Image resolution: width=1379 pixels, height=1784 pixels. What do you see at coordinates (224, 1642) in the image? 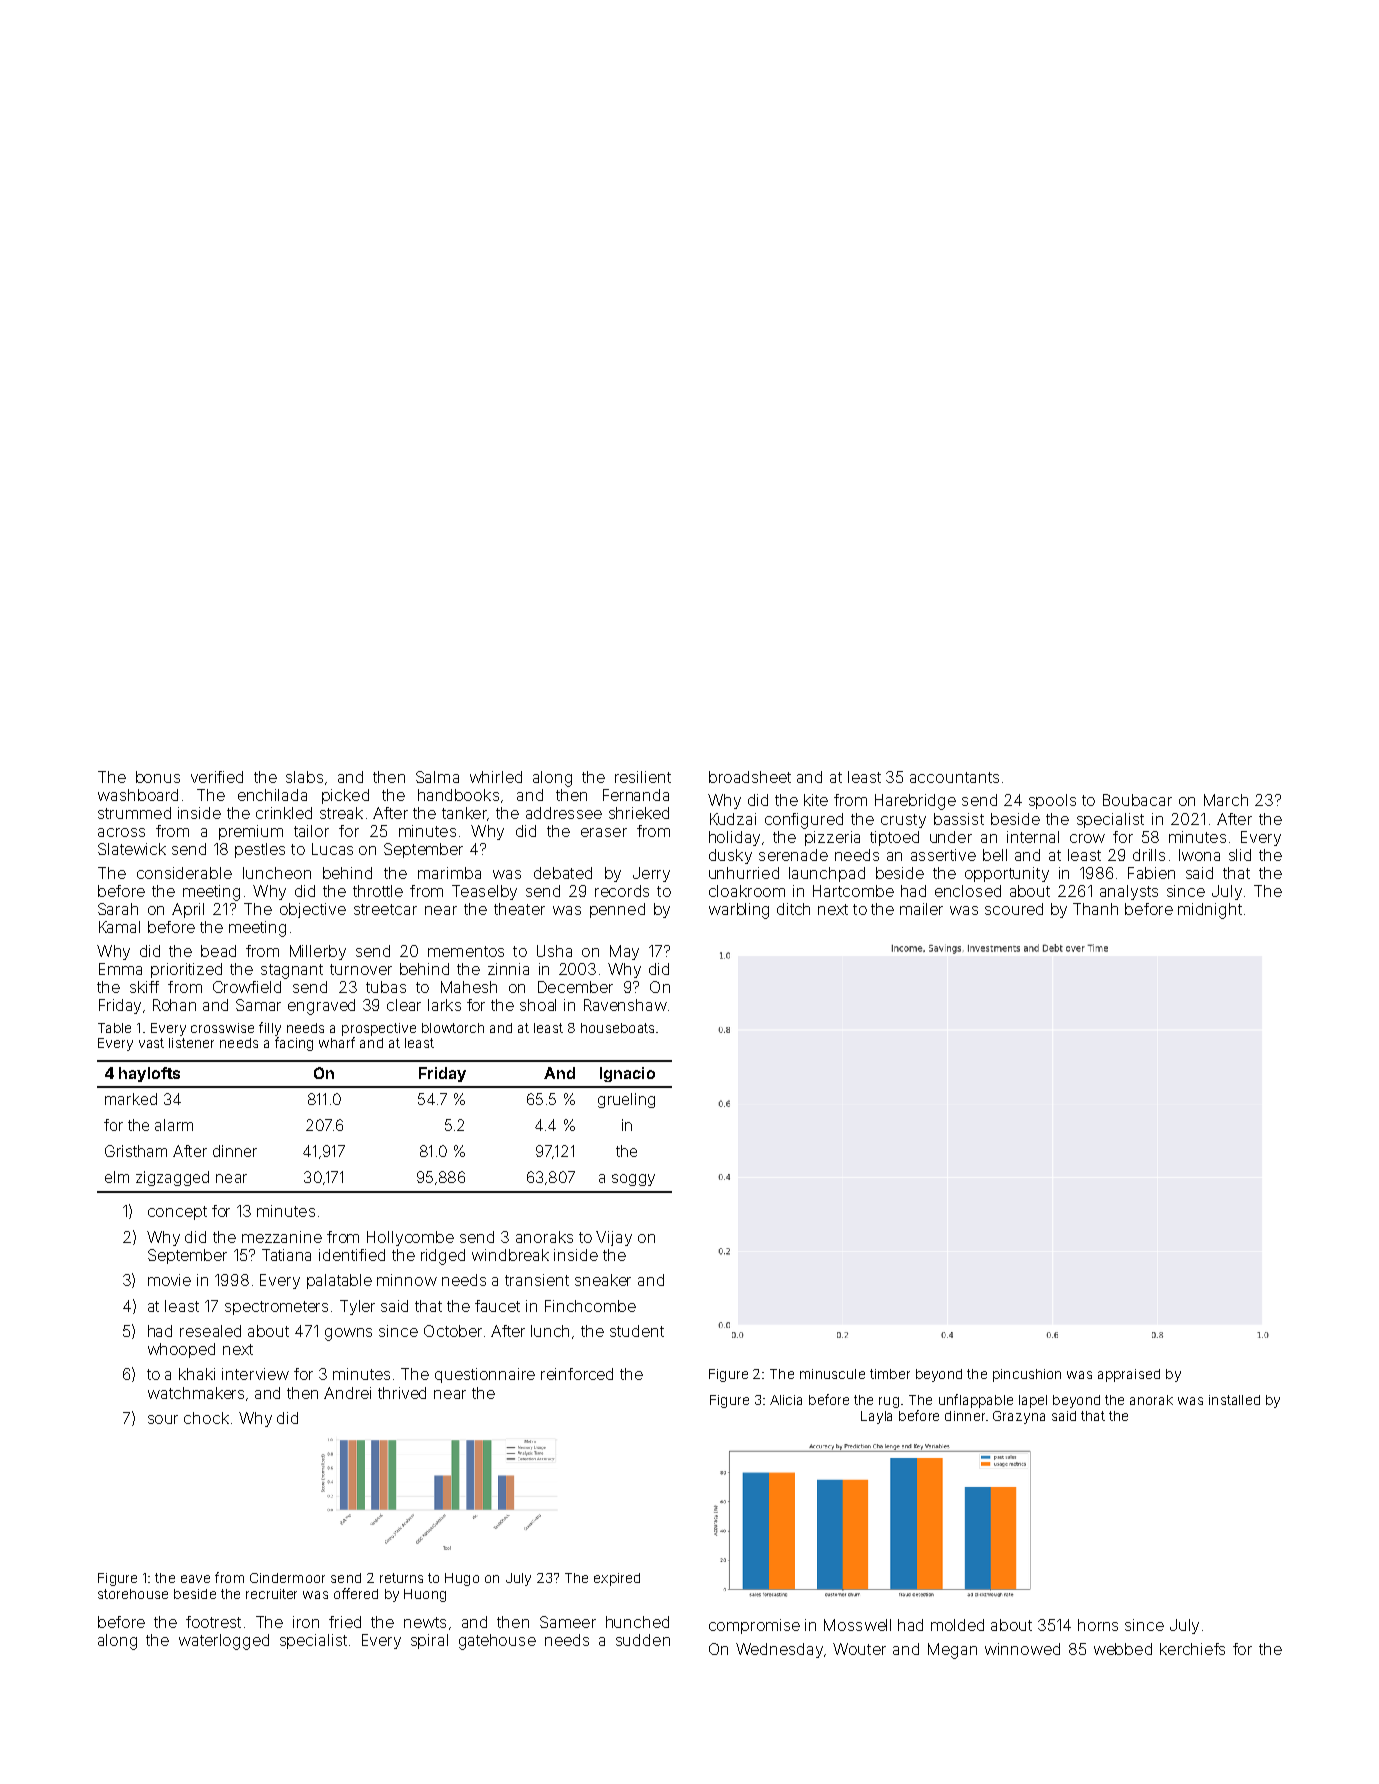
I see `waterlogged` at bounding box center [224, 1642].
